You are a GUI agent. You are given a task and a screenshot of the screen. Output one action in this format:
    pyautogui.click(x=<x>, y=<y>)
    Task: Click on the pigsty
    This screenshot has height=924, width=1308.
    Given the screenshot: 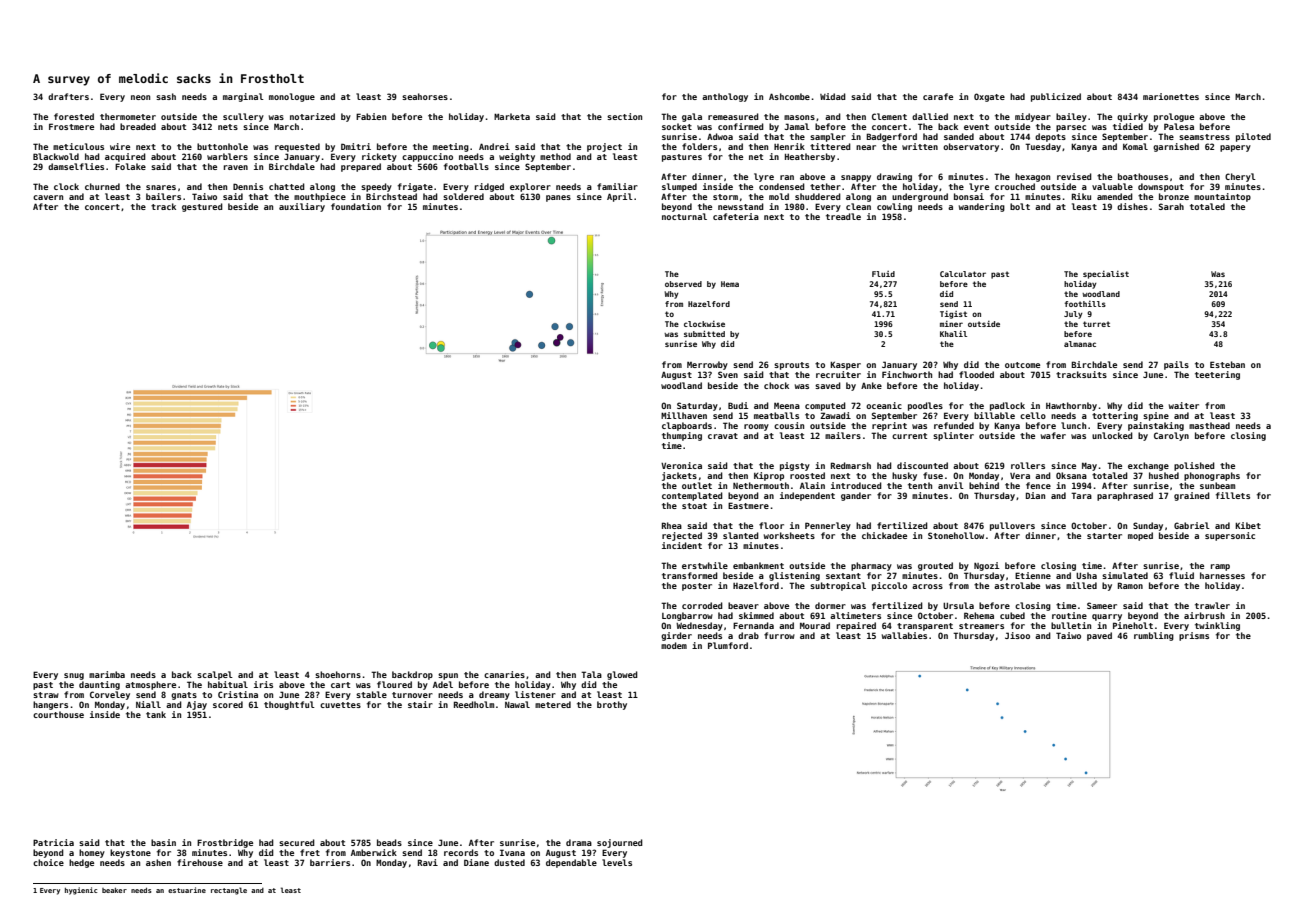 What is the action you would take?
    pyautogui.click(x=795, y=466)
